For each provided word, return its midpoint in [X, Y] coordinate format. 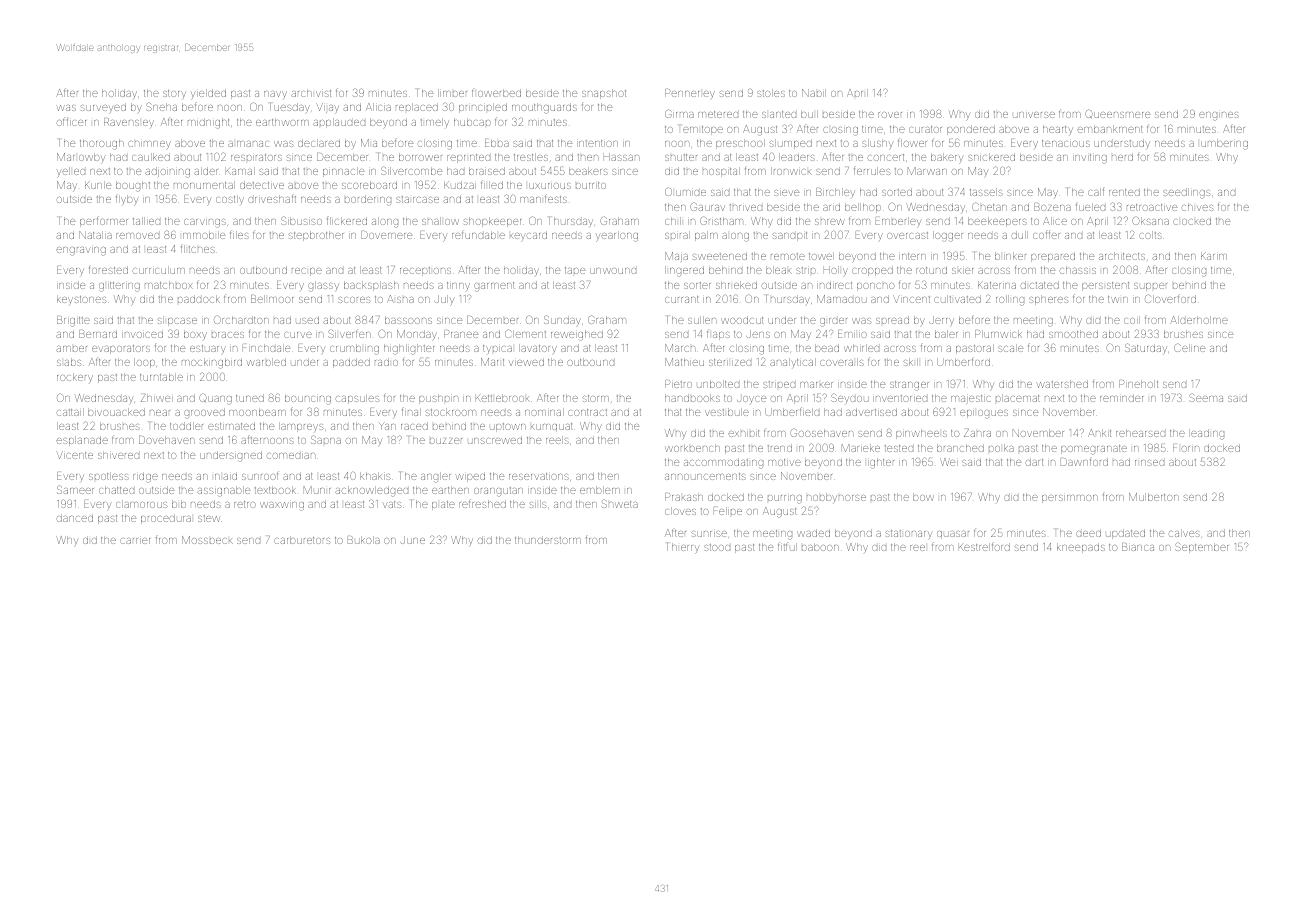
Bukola [364, 540]
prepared [1053, 257]
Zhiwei [157, 398]
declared [319, 143]
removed [137, 236]
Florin [1186, 448]
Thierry [683, 548]
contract [587, 412]
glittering [119, 287]
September [1202, 548]
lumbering [1224, 144]
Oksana [1150, 221]
